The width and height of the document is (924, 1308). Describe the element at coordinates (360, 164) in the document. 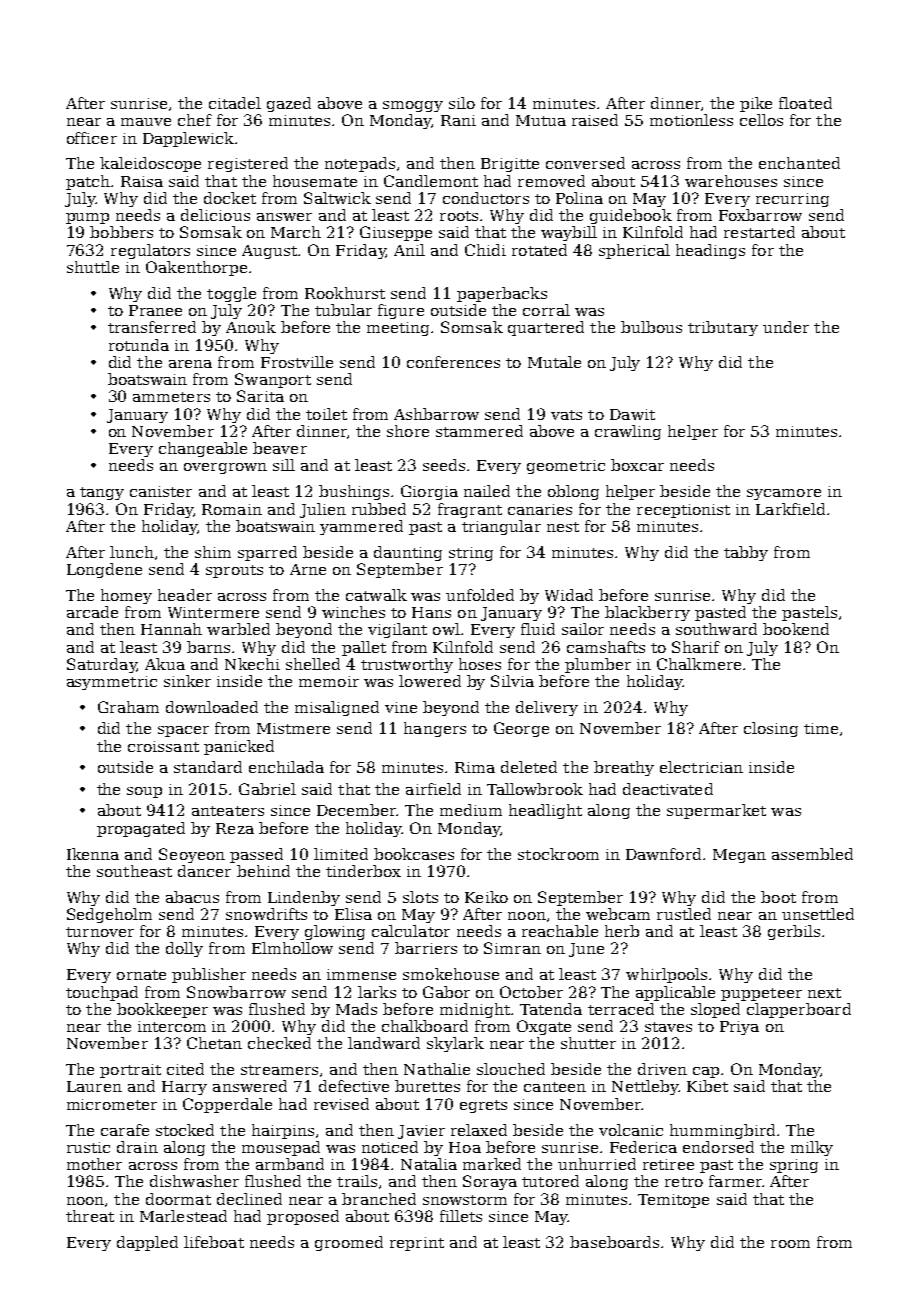

I see `notepads` at that location.
